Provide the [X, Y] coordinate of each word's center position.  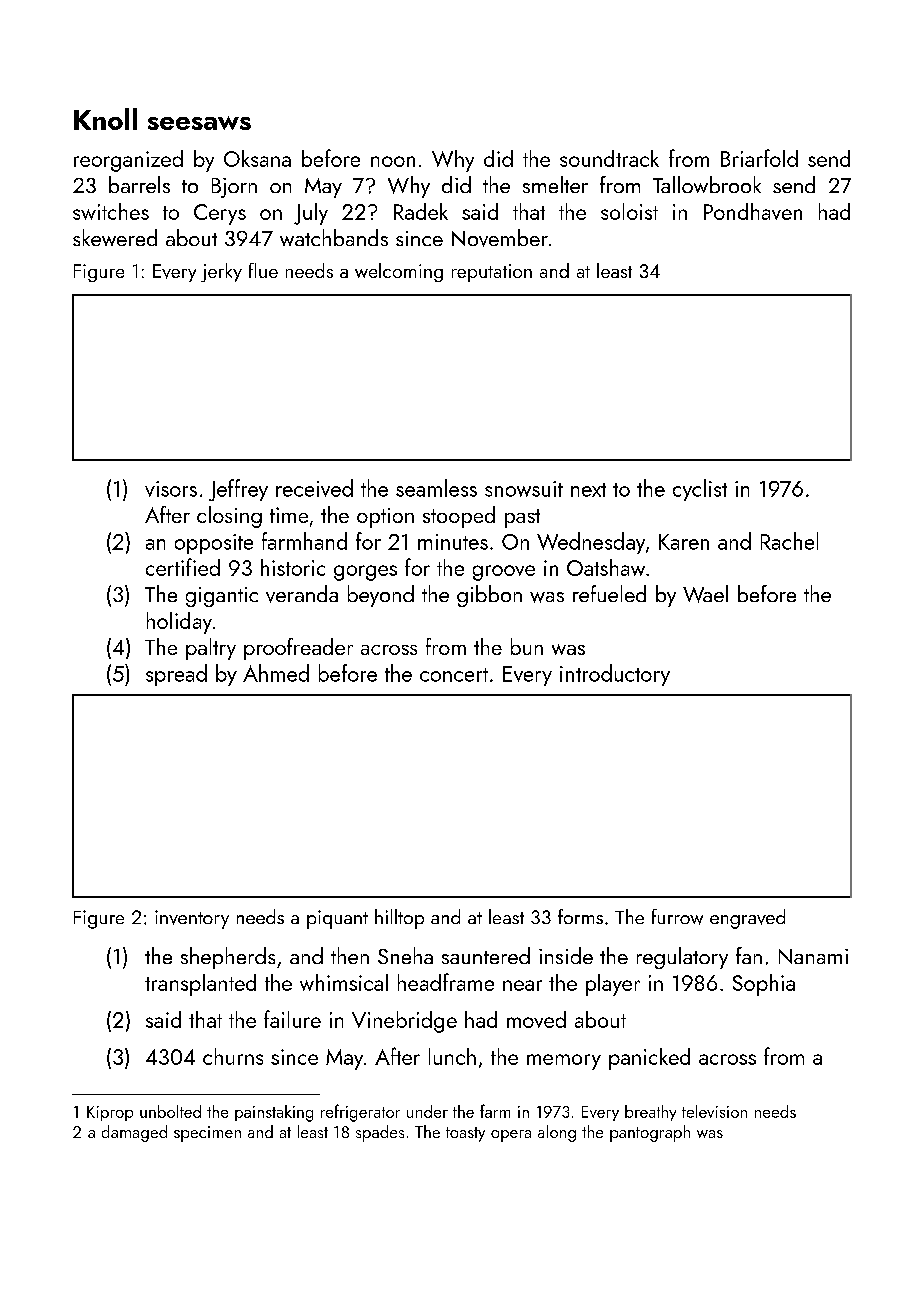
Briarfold [759, 158]
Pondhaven [753, 211]
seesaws [199, 123]
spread [176, 675]
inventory [192, 919]
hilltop [399, 919]
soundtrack [609, 158]
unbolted [170, 1111]
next [588, 490]
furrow [677, 917]
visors [171, 489]
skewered [115, 237]
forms [580, 916]
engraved [747, 919]
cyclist [700, 490]
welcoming [399, 272]
